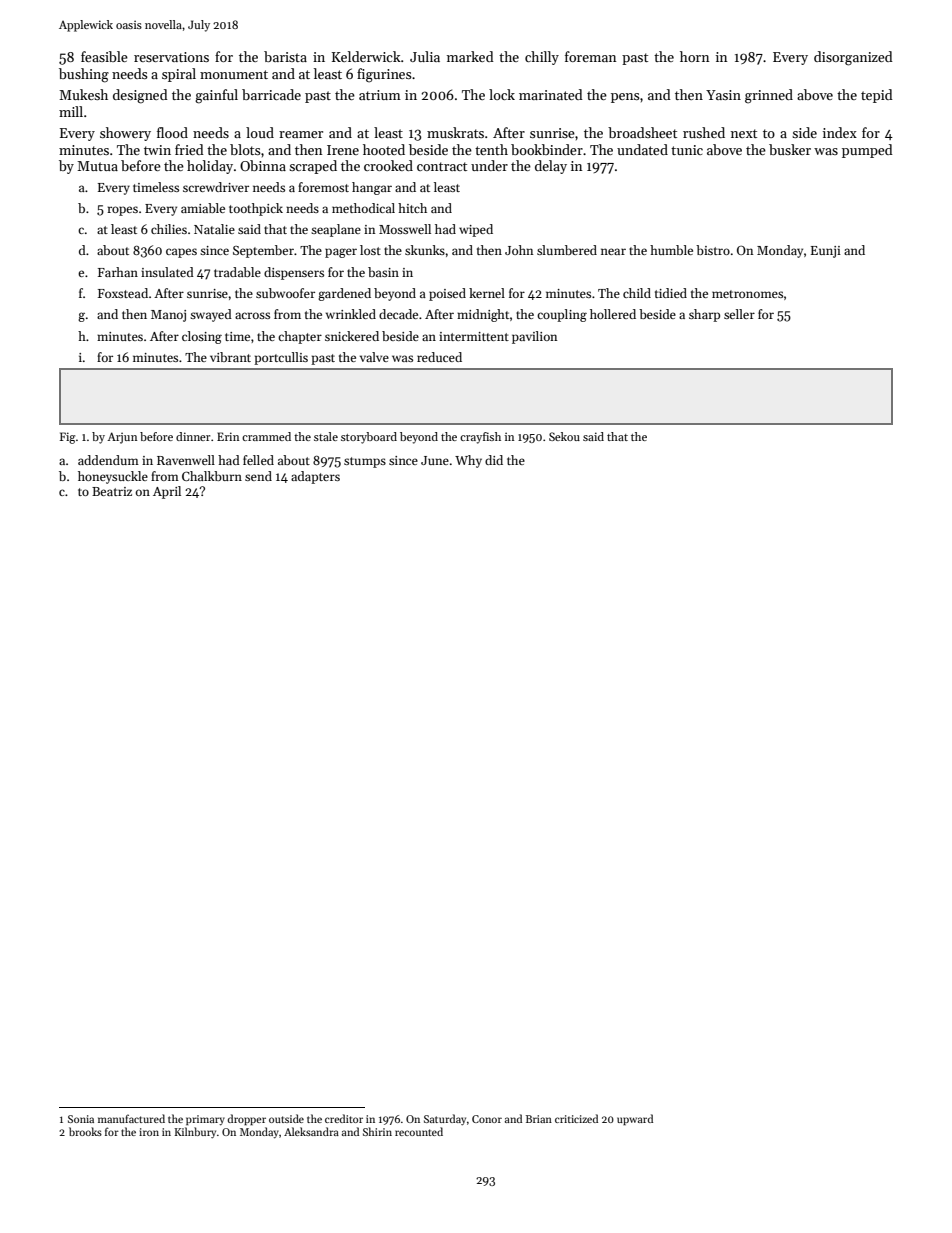  Describe the element at coordinates (205, 1120) in the screenshot. I see `primary` at that location.
